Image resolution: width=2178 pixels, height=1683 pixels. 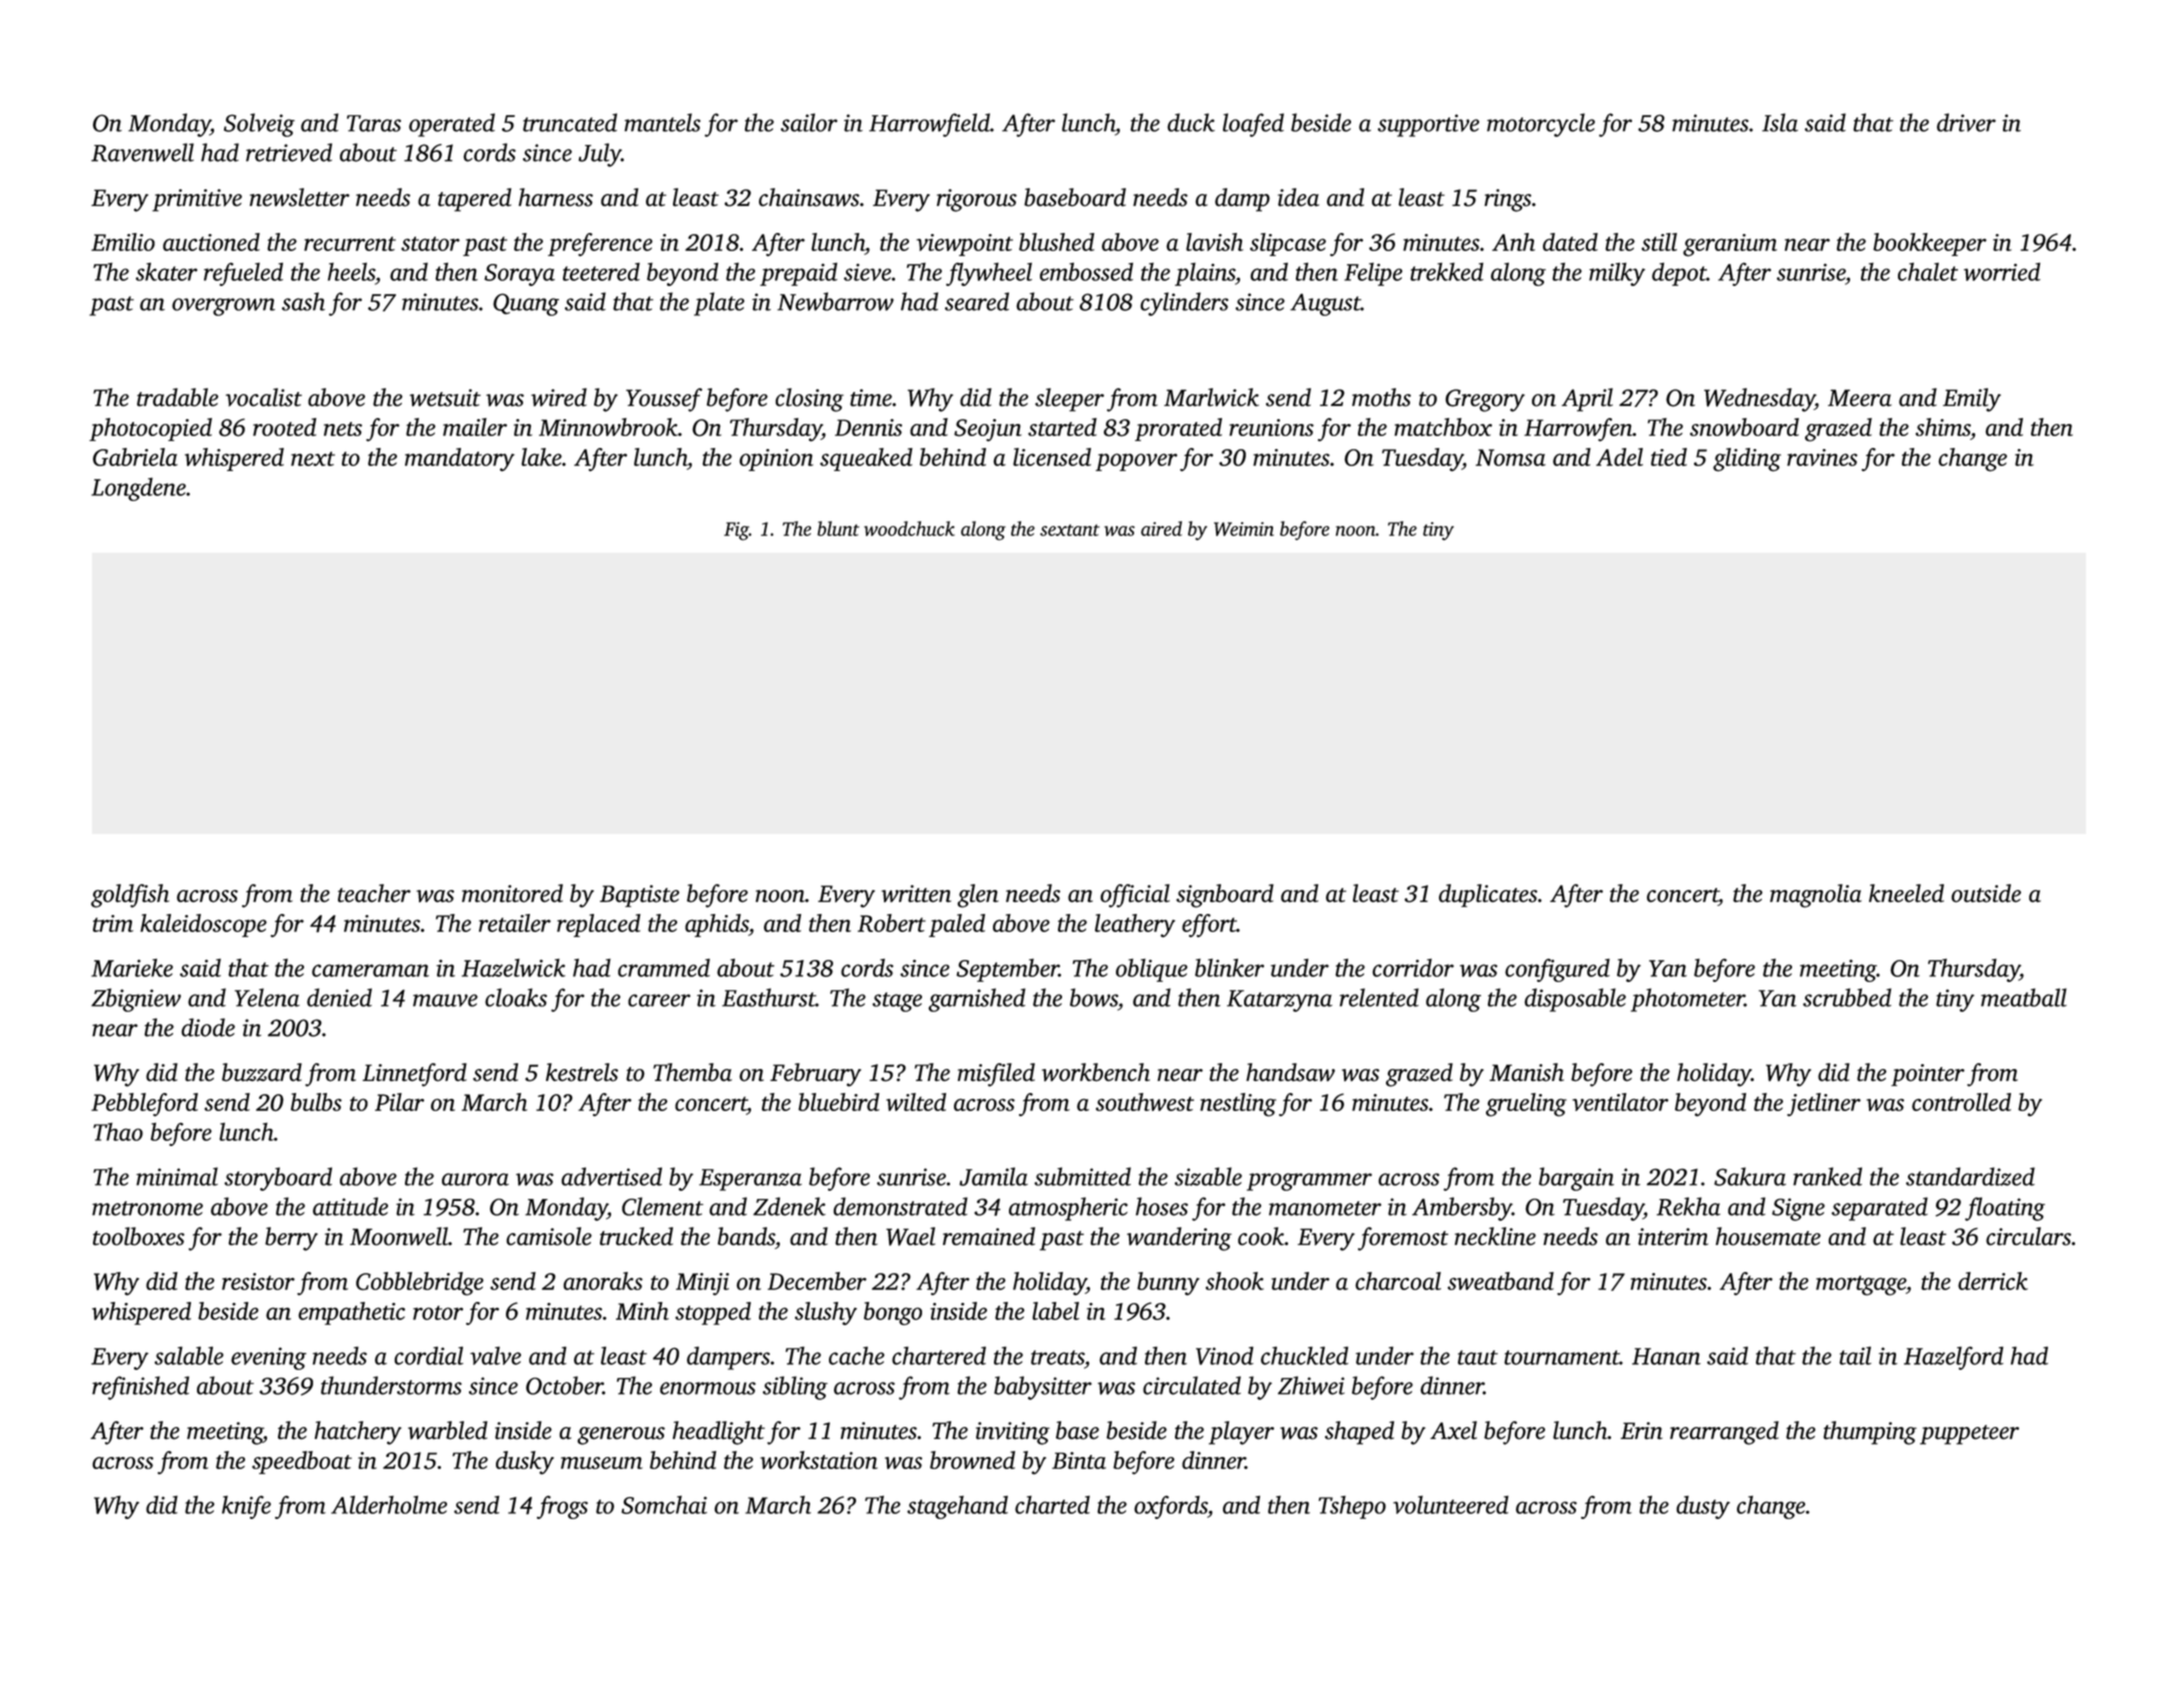 What do you see at coordinates (1191, 122) in the screenshot?
I see `duck` at bounding box center [1191, 122].
